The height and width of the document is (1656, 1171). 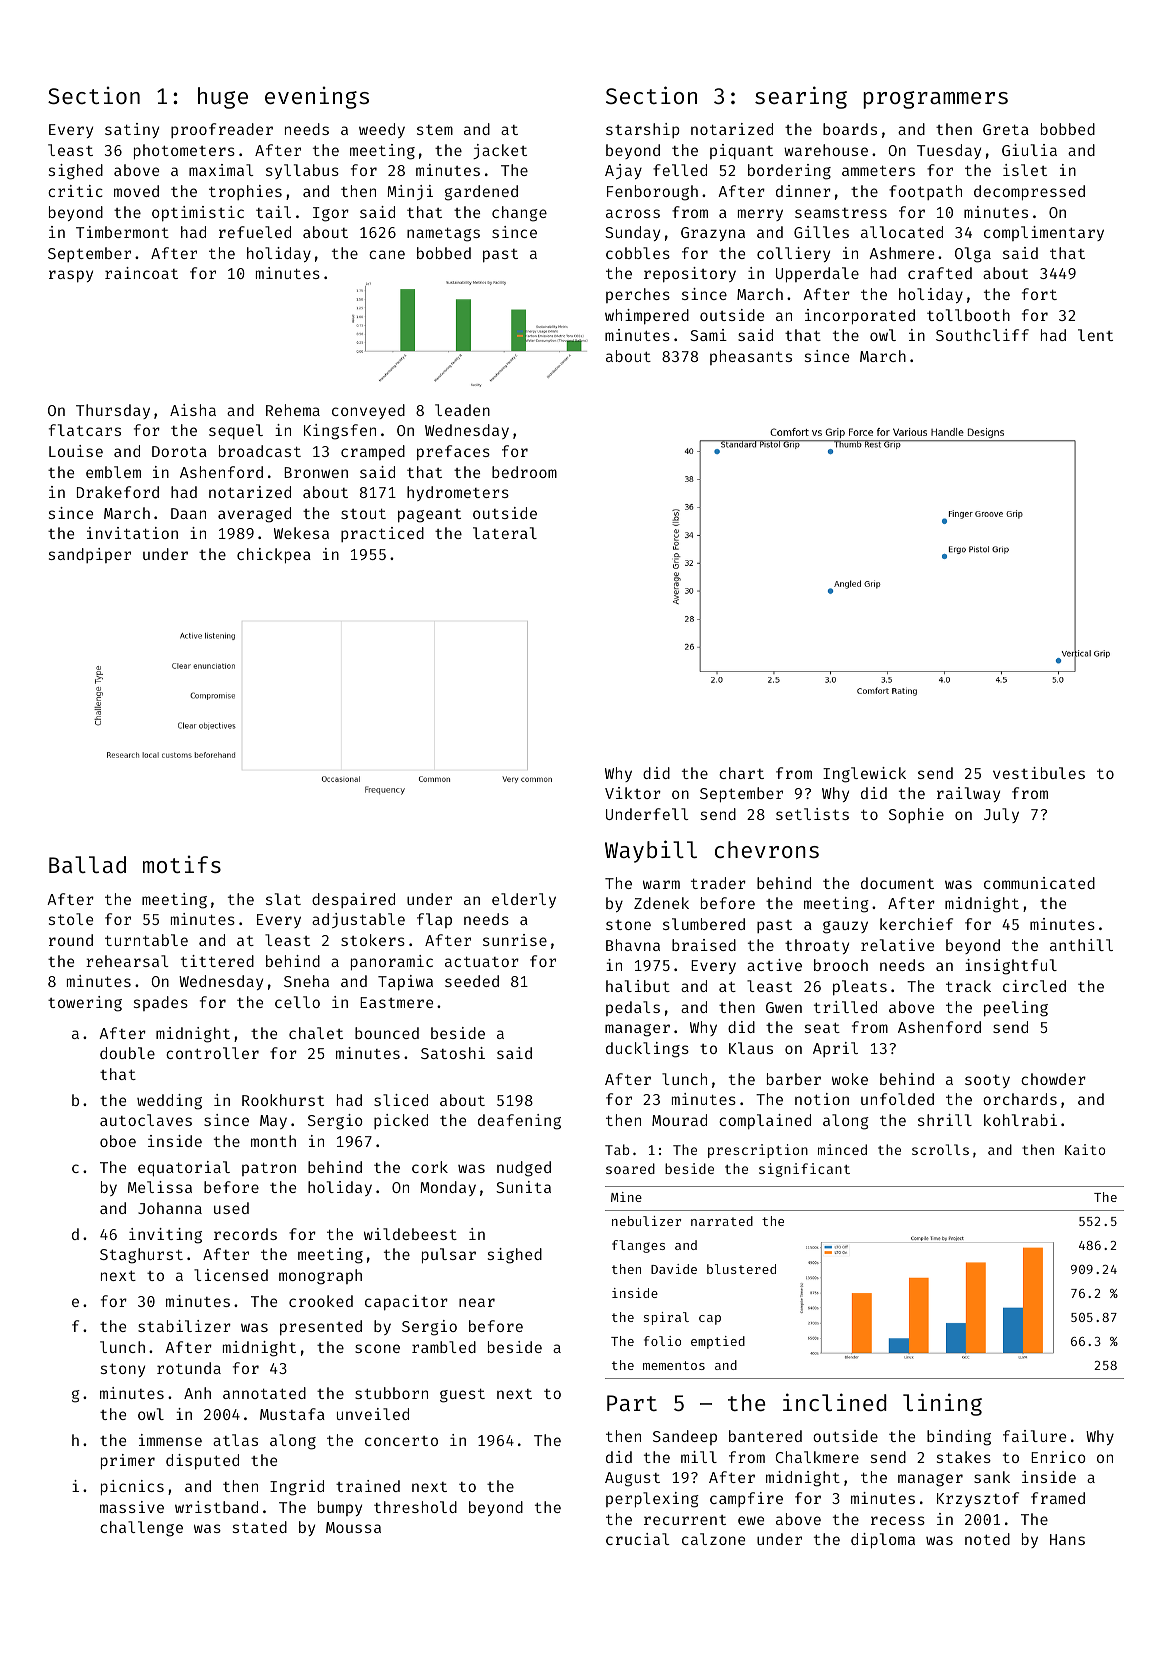 What do you see at coordinates (353, 1527) in the document?
I see `Moussa` at bounding box center [353, 1527].
